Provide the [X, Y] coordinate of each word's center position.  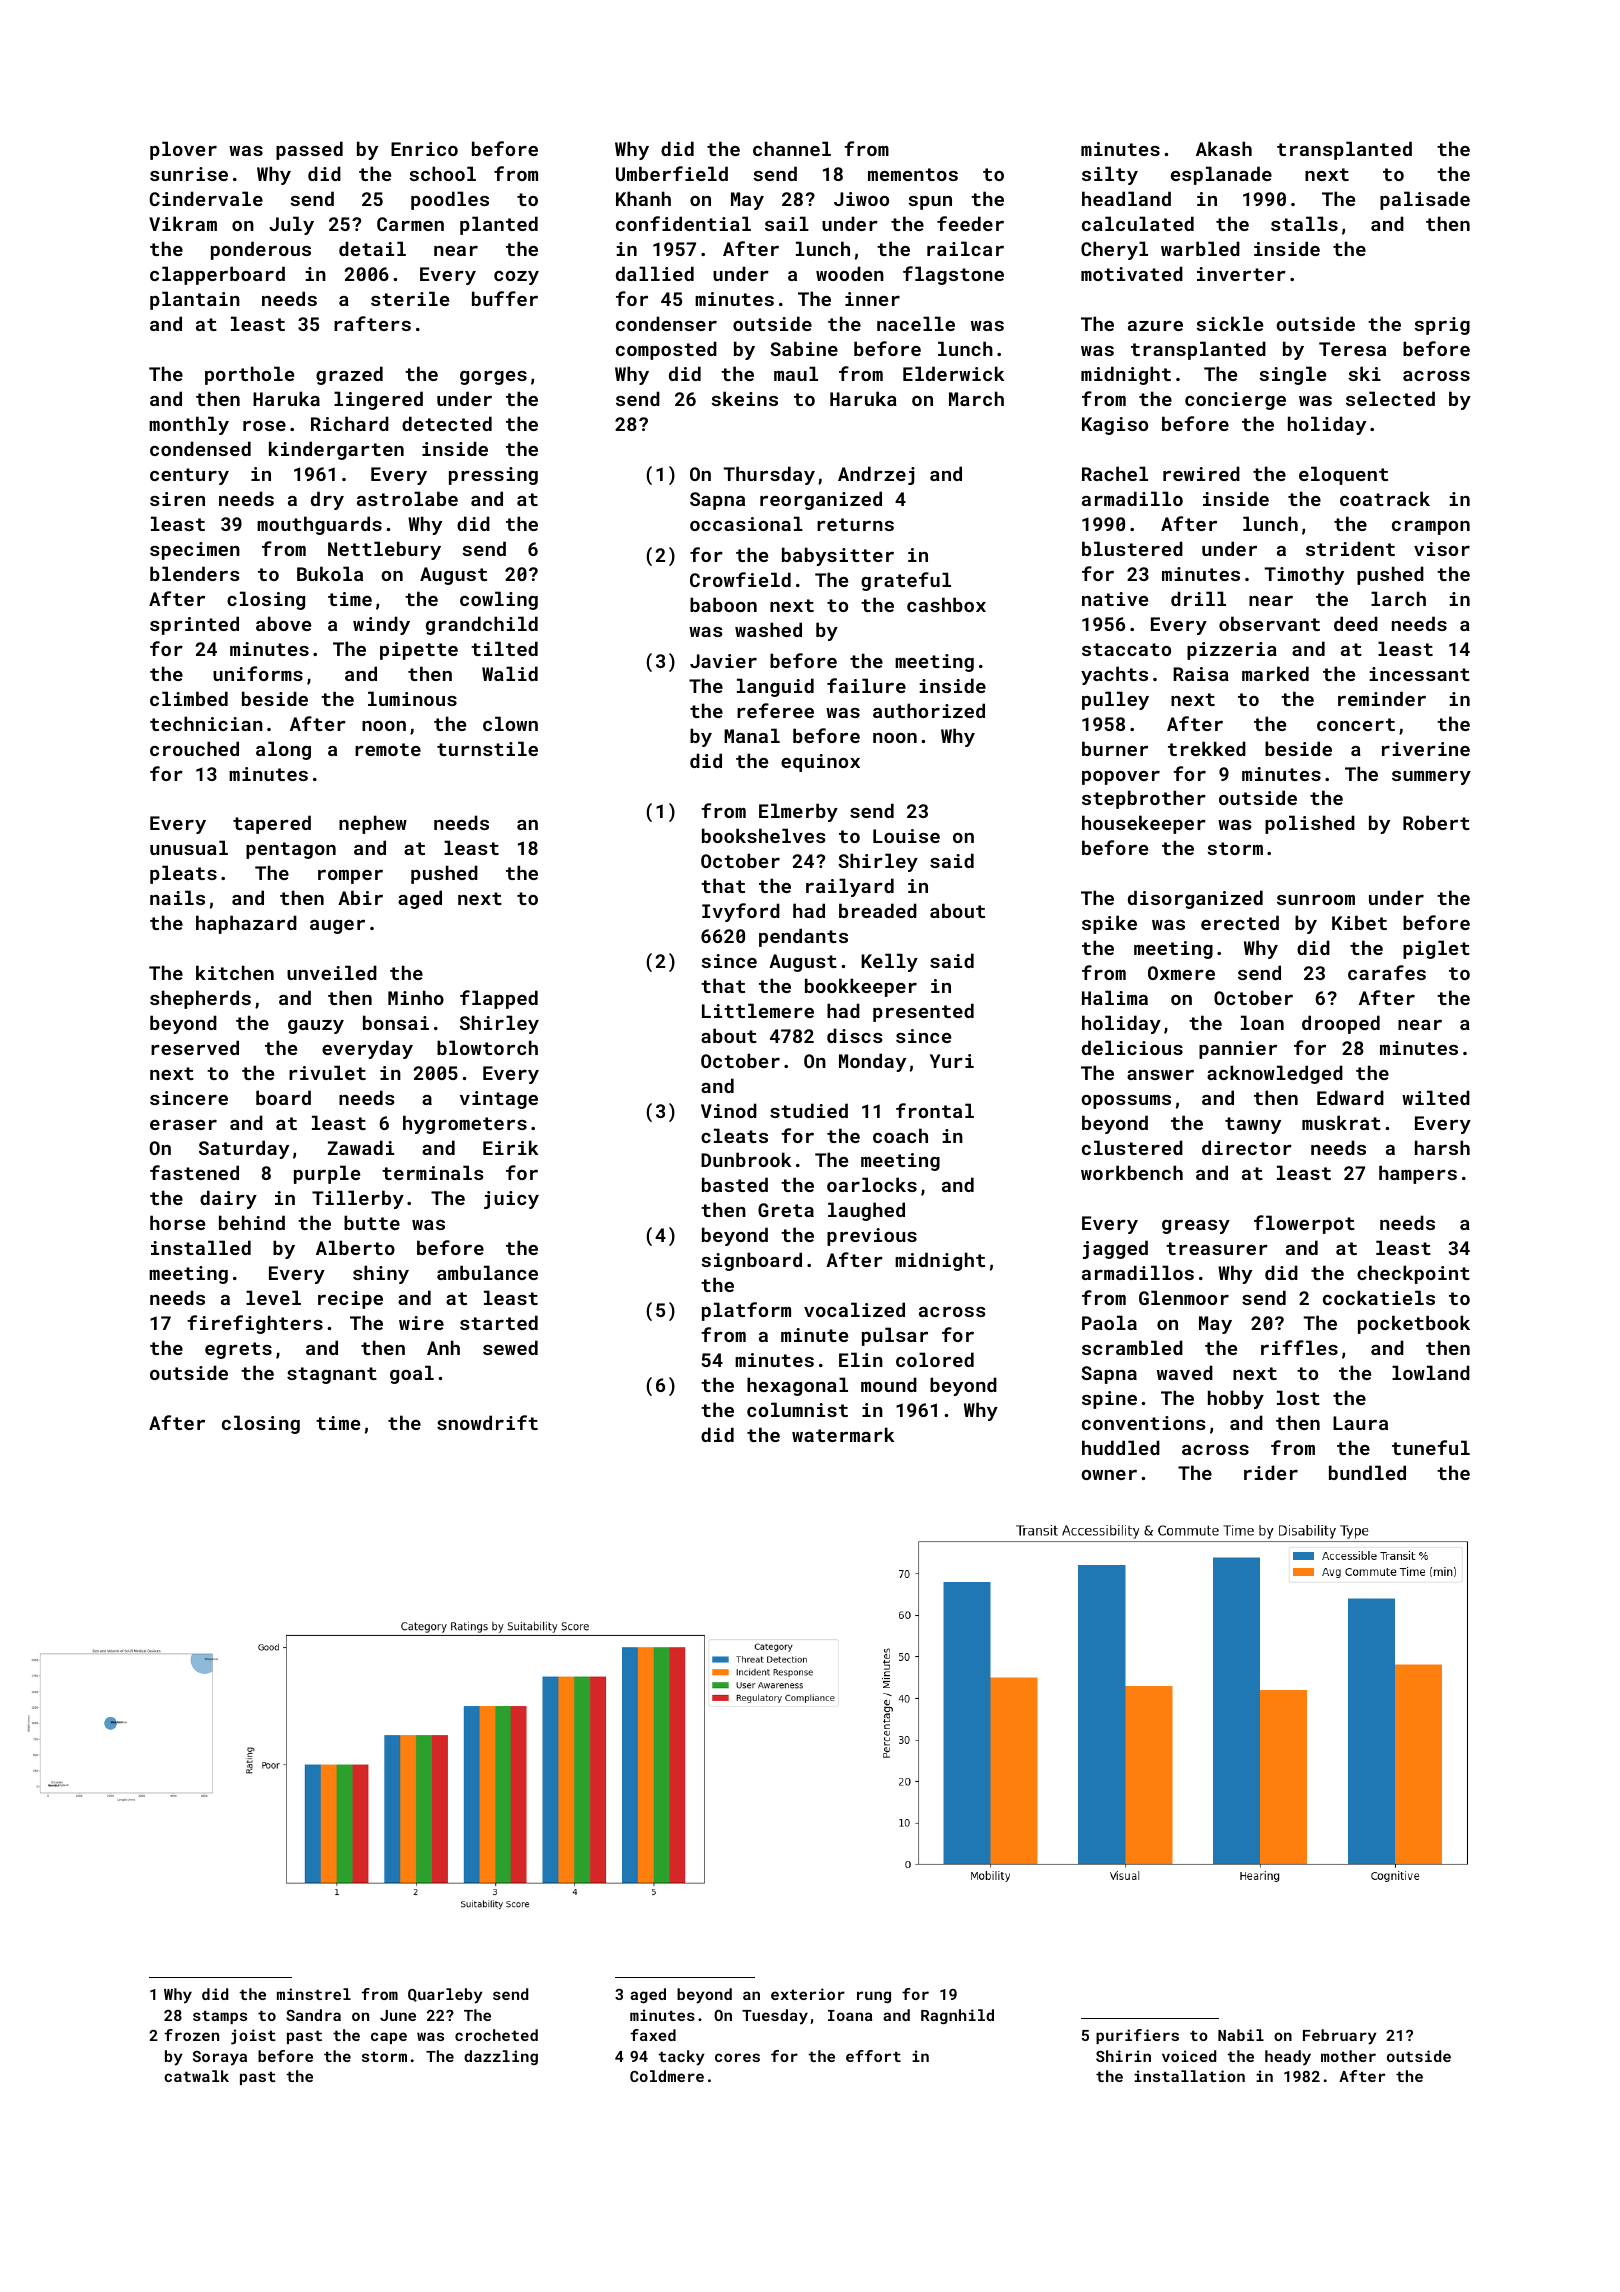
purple [327, 1174]
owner [1109, 1475]
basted [735, 1184]
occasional [746, 523]
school [442, 173]
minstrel [314, 1994]
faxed [653, 2035]
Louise [906, 836]
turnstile [487, 748]
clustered [1132, 1147]
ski [1364, 373]
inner [872, 299]
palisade [1425, 200]
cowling [499, 600]
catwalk [196, 2076]
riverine [1426, 749]
